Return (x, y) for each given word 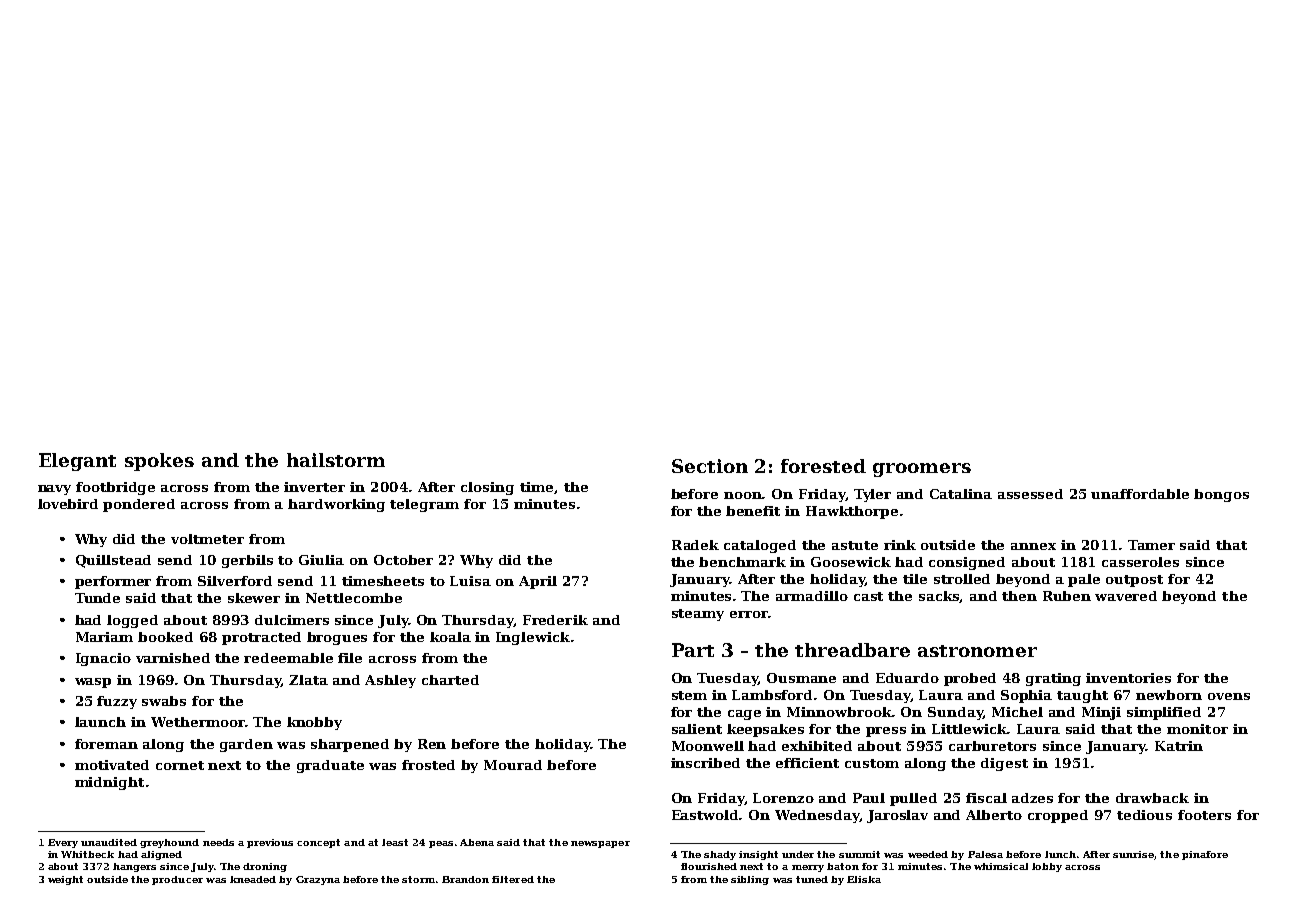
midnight (109, 783)
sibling (750, 880)
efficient (807, 763)
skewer (254, 598)
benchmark (742, 562)
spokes (159, 462)
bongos (1221, 495)
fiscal (986, 798)
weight (65, 880)
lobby (1047, 867)
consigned (967, 563)
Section (710, 466)
